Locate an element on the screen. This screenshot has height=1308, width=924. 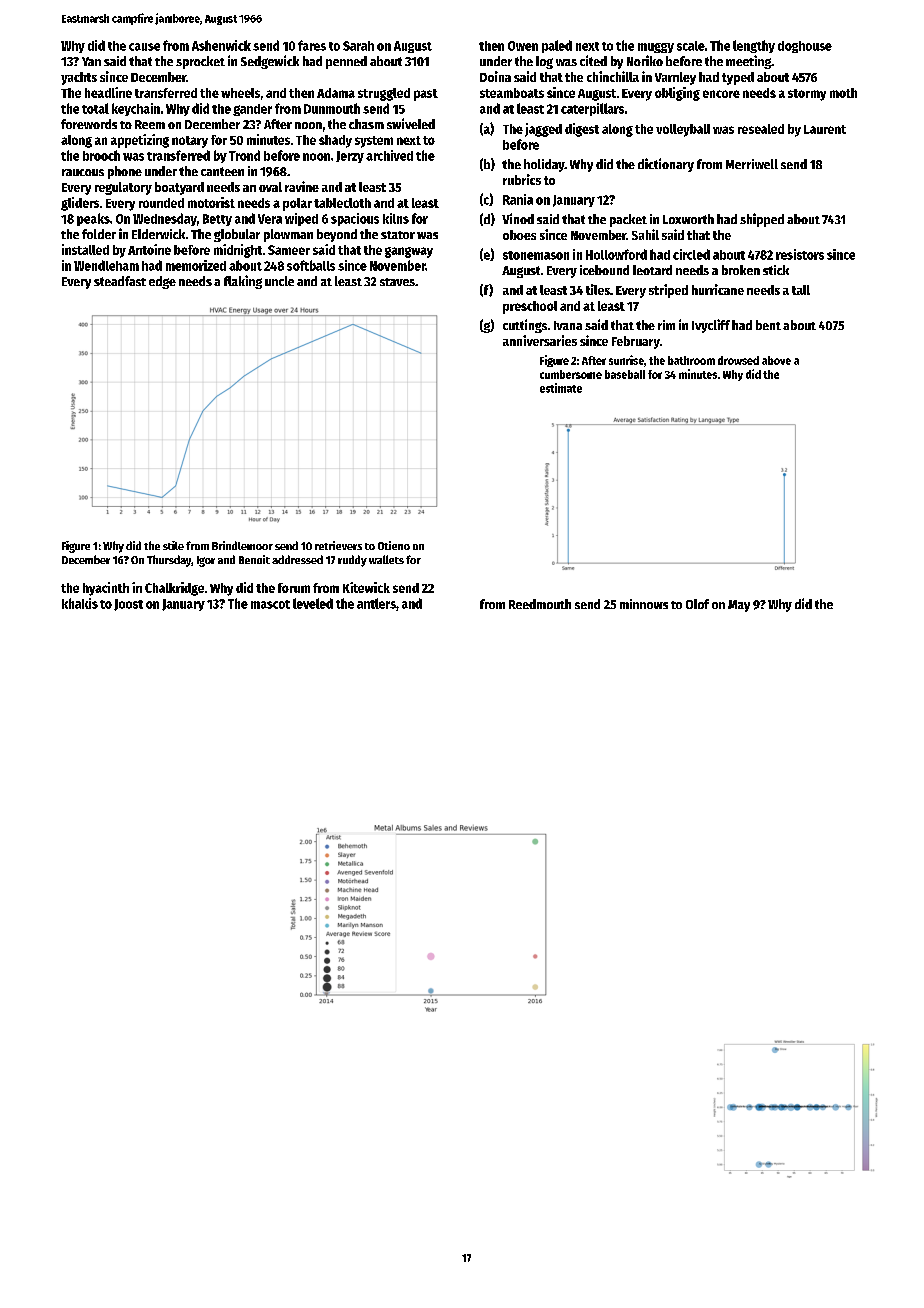
addressed is located at coordinates (297, 559).
